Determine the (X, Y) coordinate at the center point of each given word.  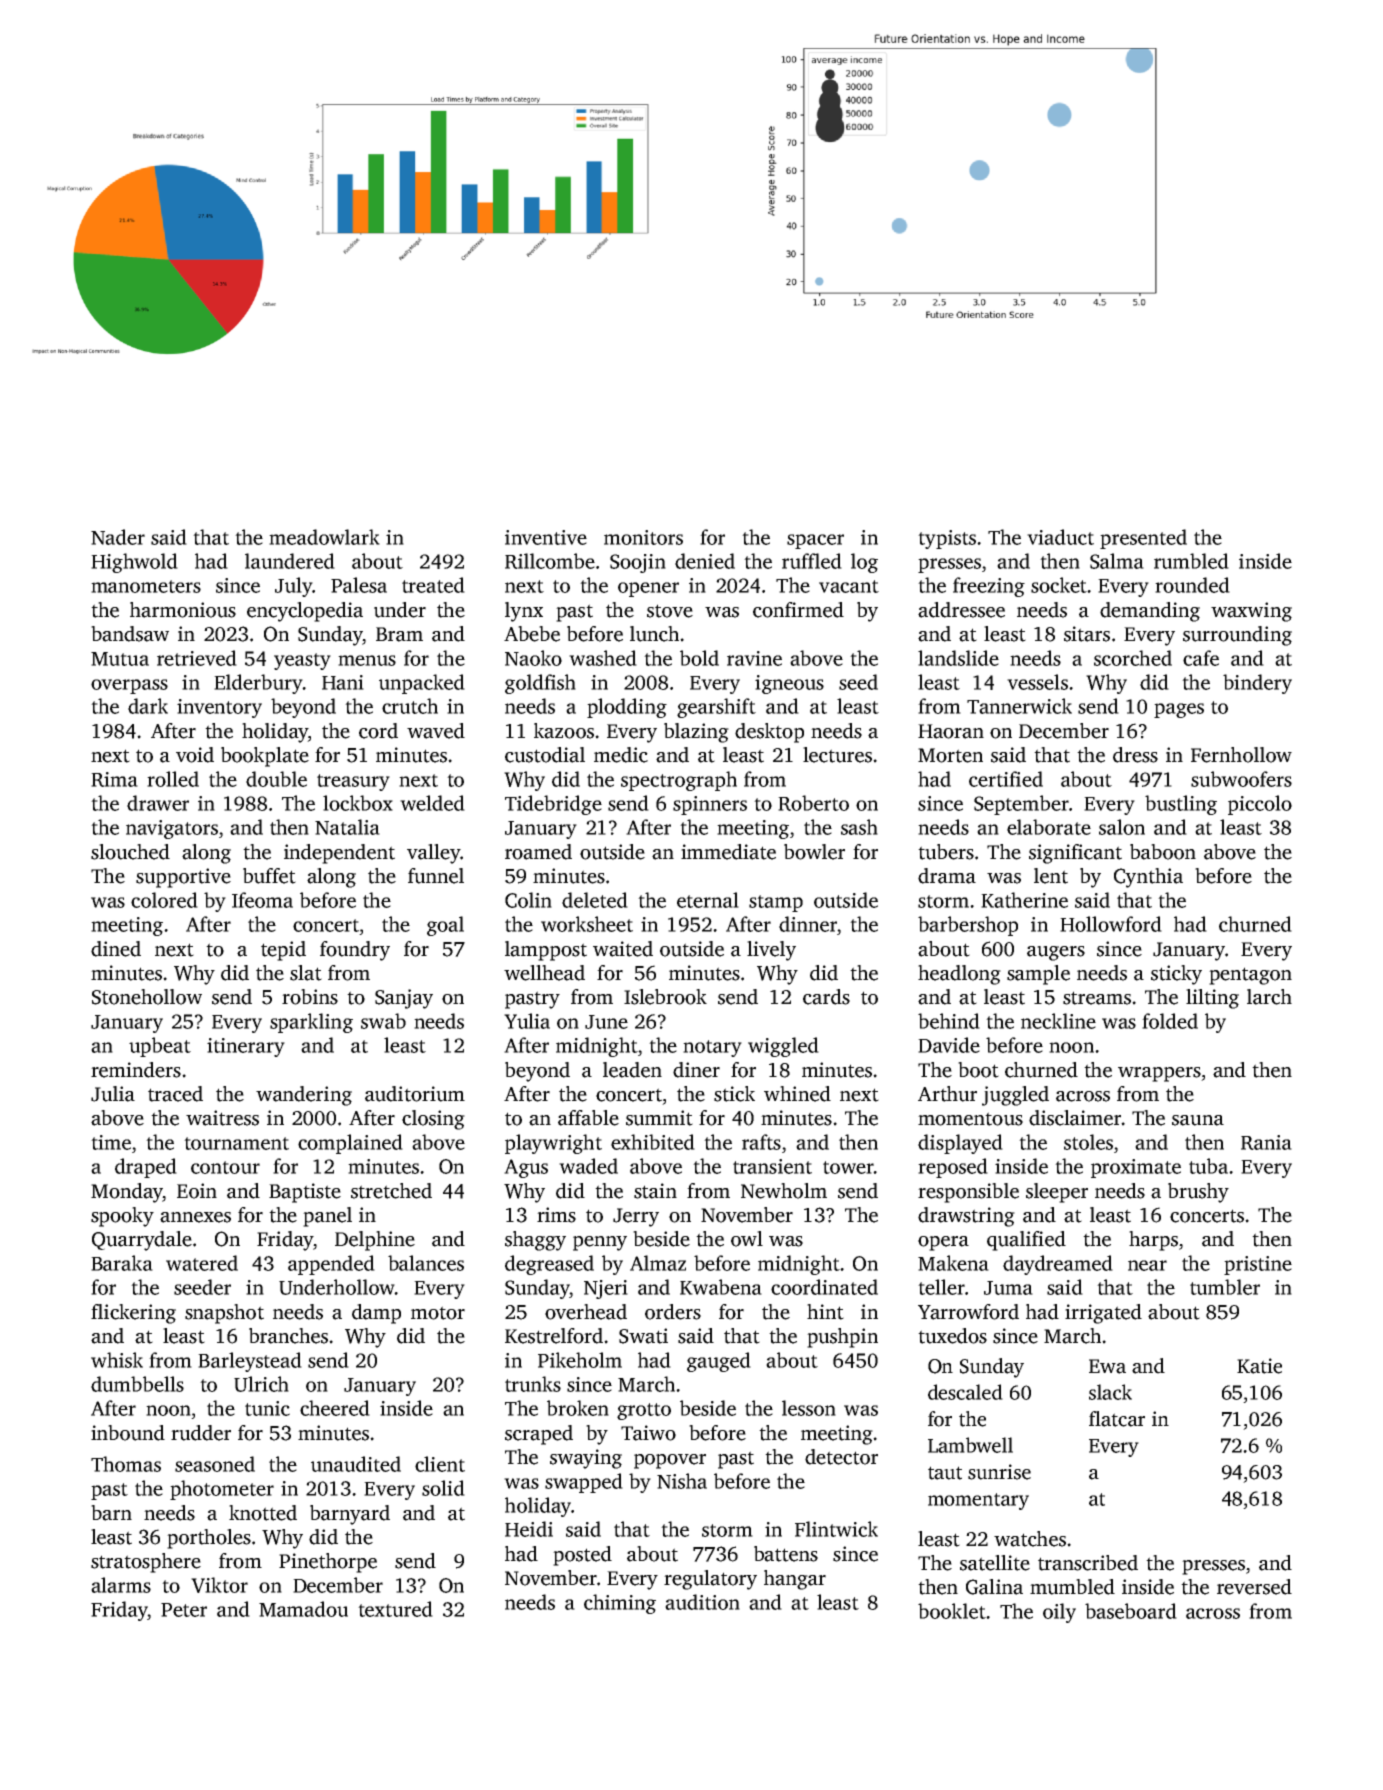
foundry (355, 951)
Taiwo (648, 1433)
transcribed (1088, 1563)
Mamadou (303, 1609)
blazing (696, 733)
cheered (335, 1408)
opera (943, 1243)
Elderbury (258, 684)
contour (225, 1167)
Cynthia (1148, 878)
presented (1143, 539)
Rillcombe (550, 561)
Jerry (636, 1217)
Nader (118, 537)
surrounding (1237, 636)
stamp (776, 903)
